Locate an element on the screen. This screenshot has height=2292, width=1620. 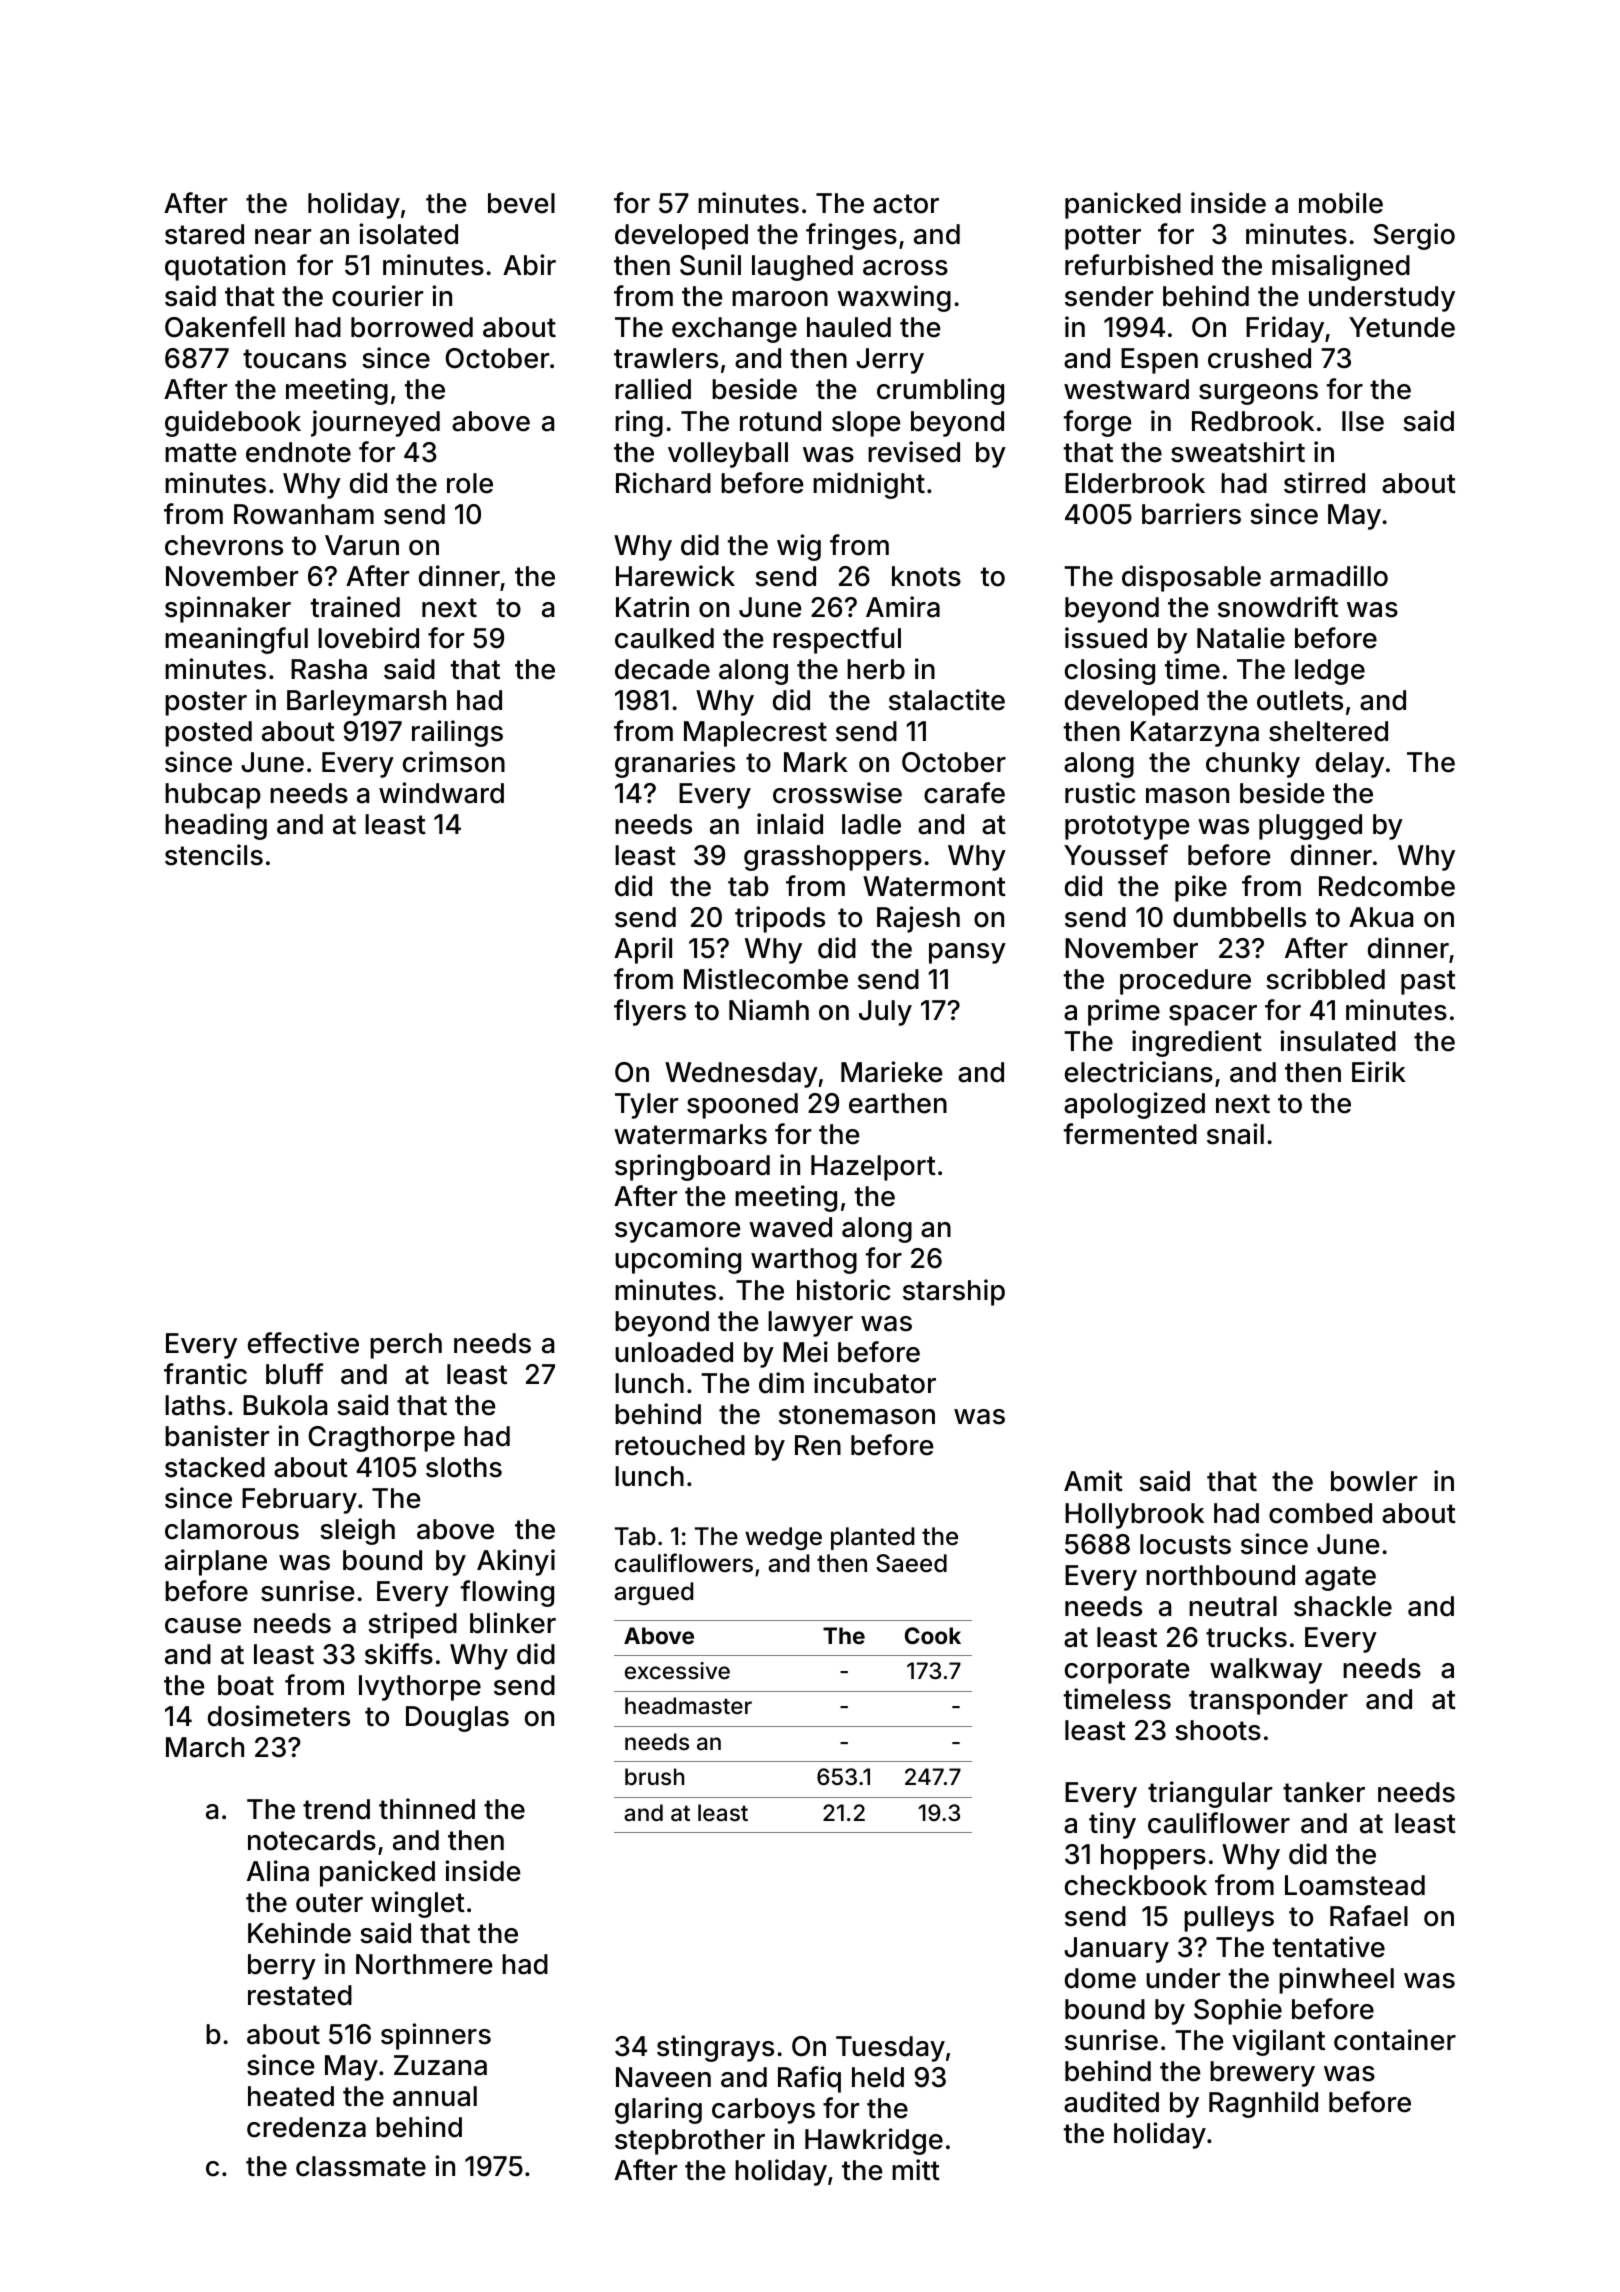
borrowed is located at coordinates (412, 327).
